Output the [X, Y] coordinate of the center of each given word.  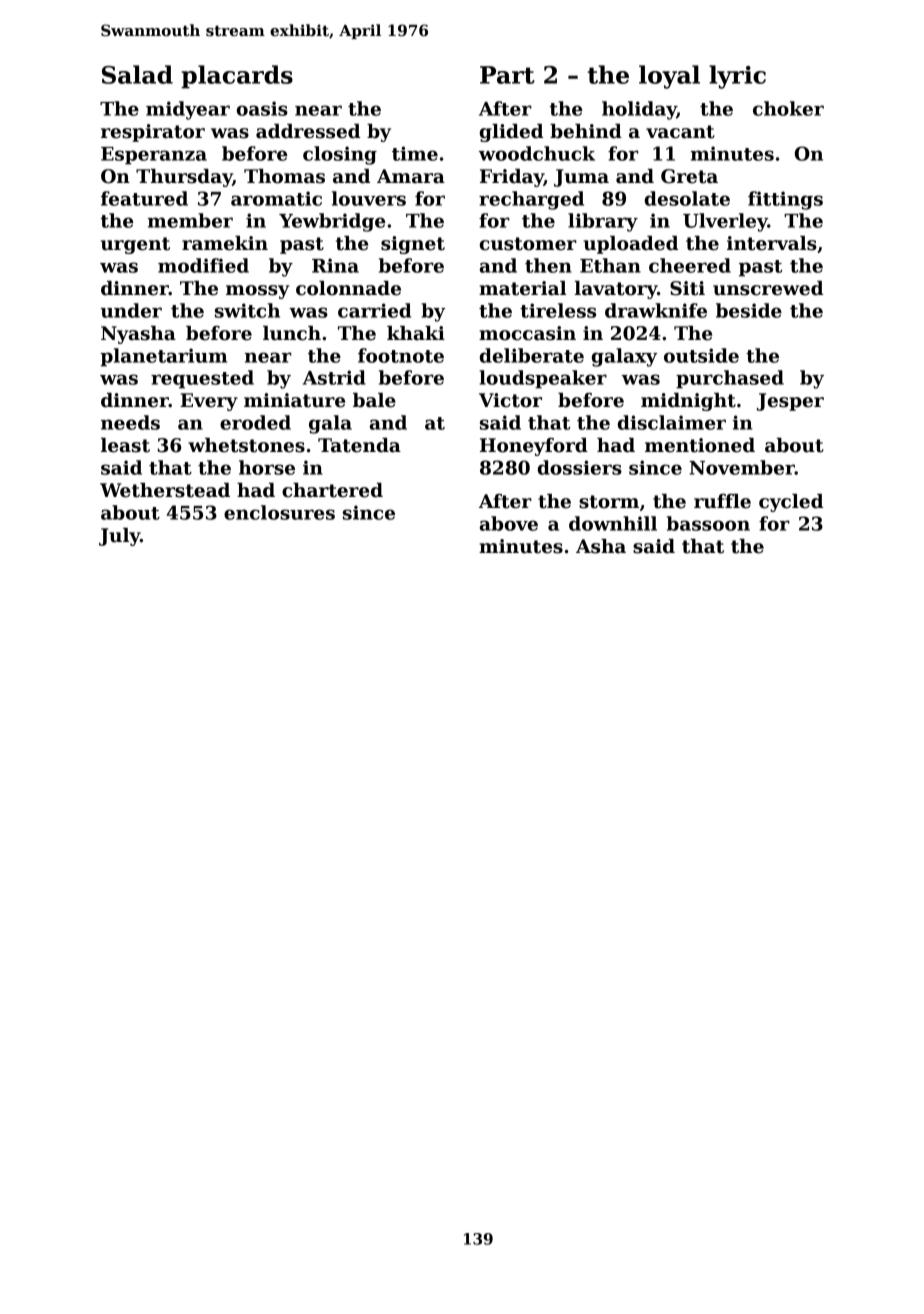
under [131, 310]
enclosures [279, 512]
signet [413, 245]
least [125, 445]
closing [340, 155]
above [509, 523]
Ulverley [725, 222]
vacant [680, 132]
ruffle [722, 501]
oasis [262, 108]
